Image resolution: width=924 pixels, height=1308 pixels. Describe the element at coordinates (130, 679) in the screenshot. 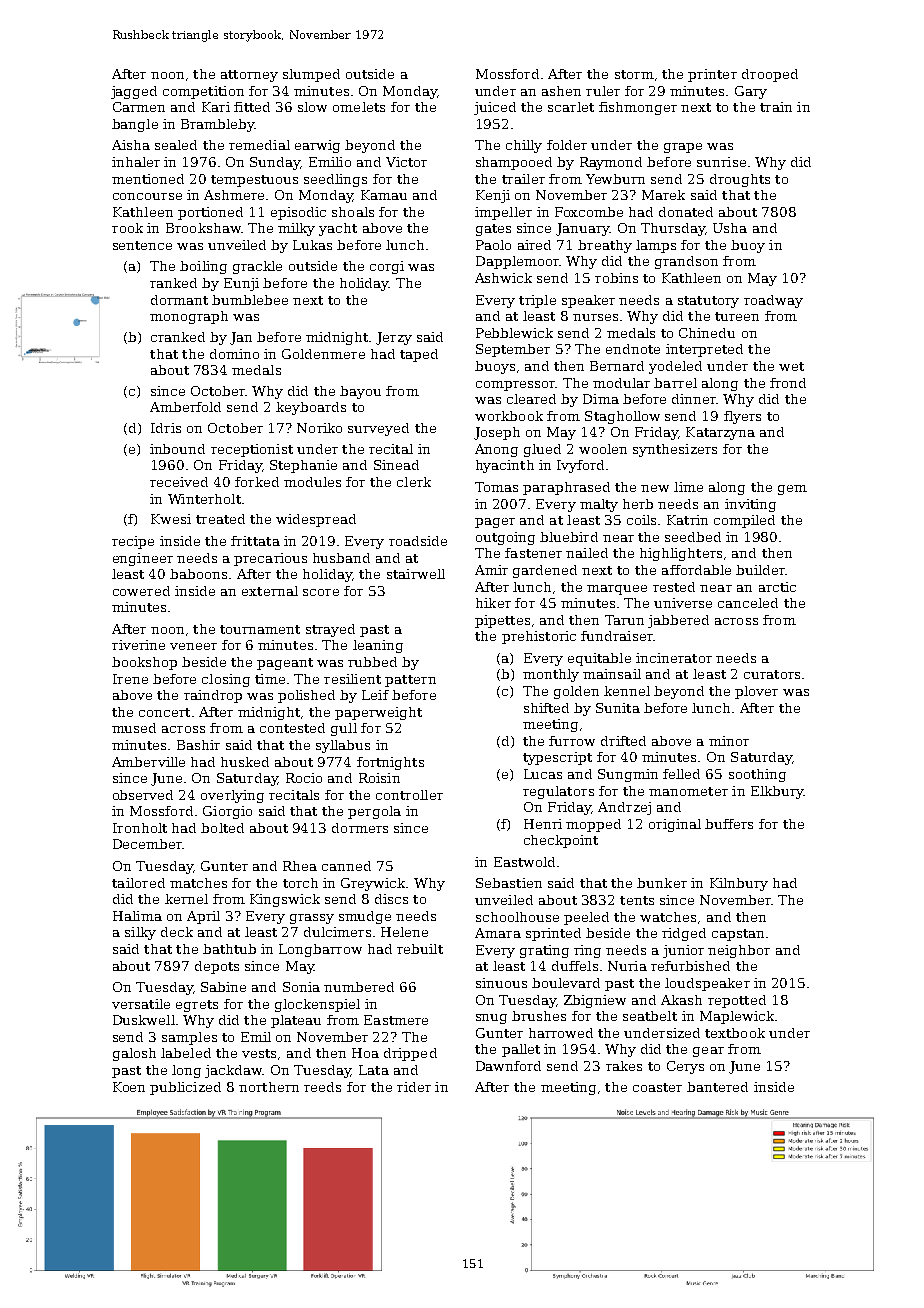

I see `Irene` at that location.
